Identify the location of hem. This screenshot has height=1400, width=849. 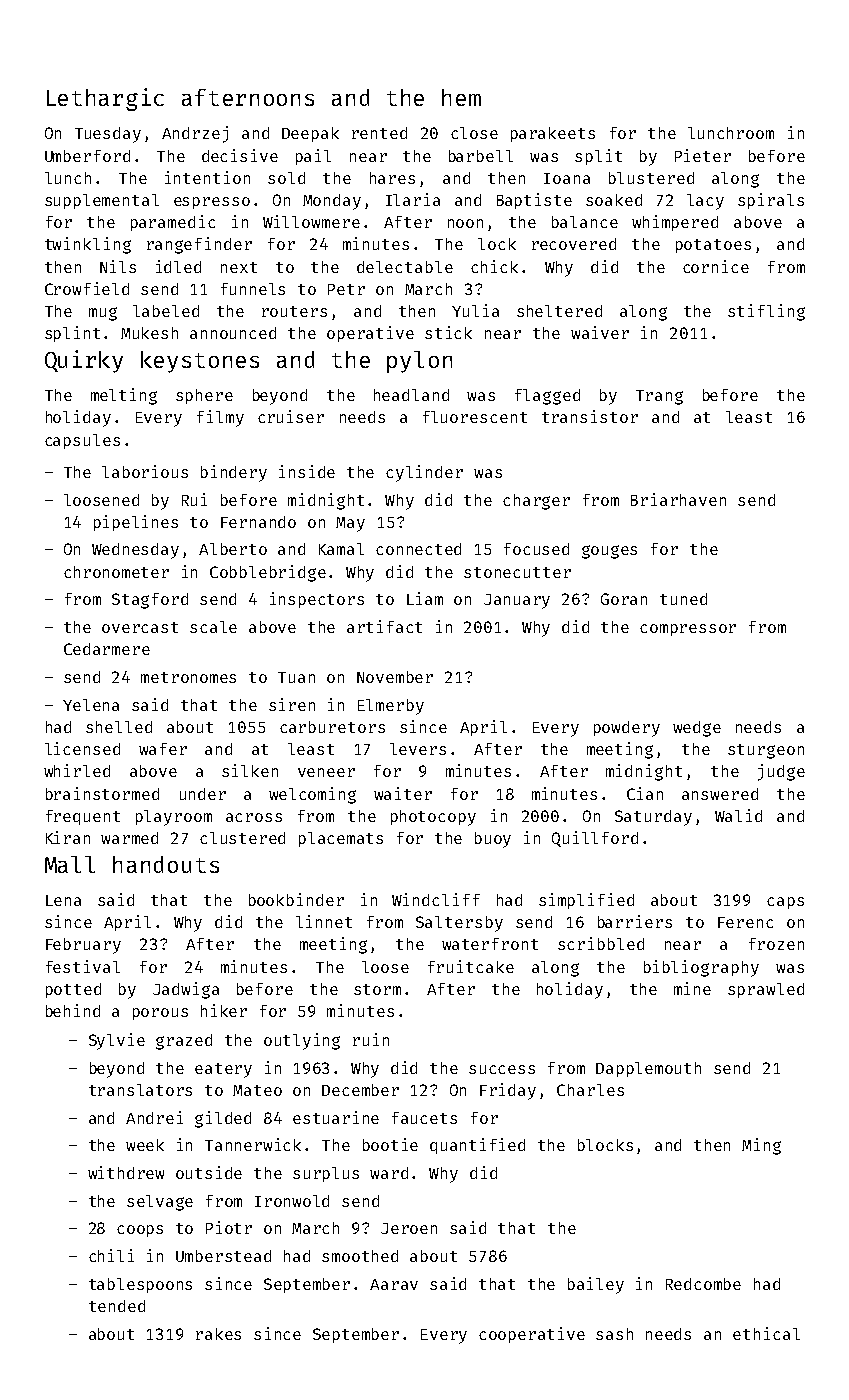
(461, 97).
